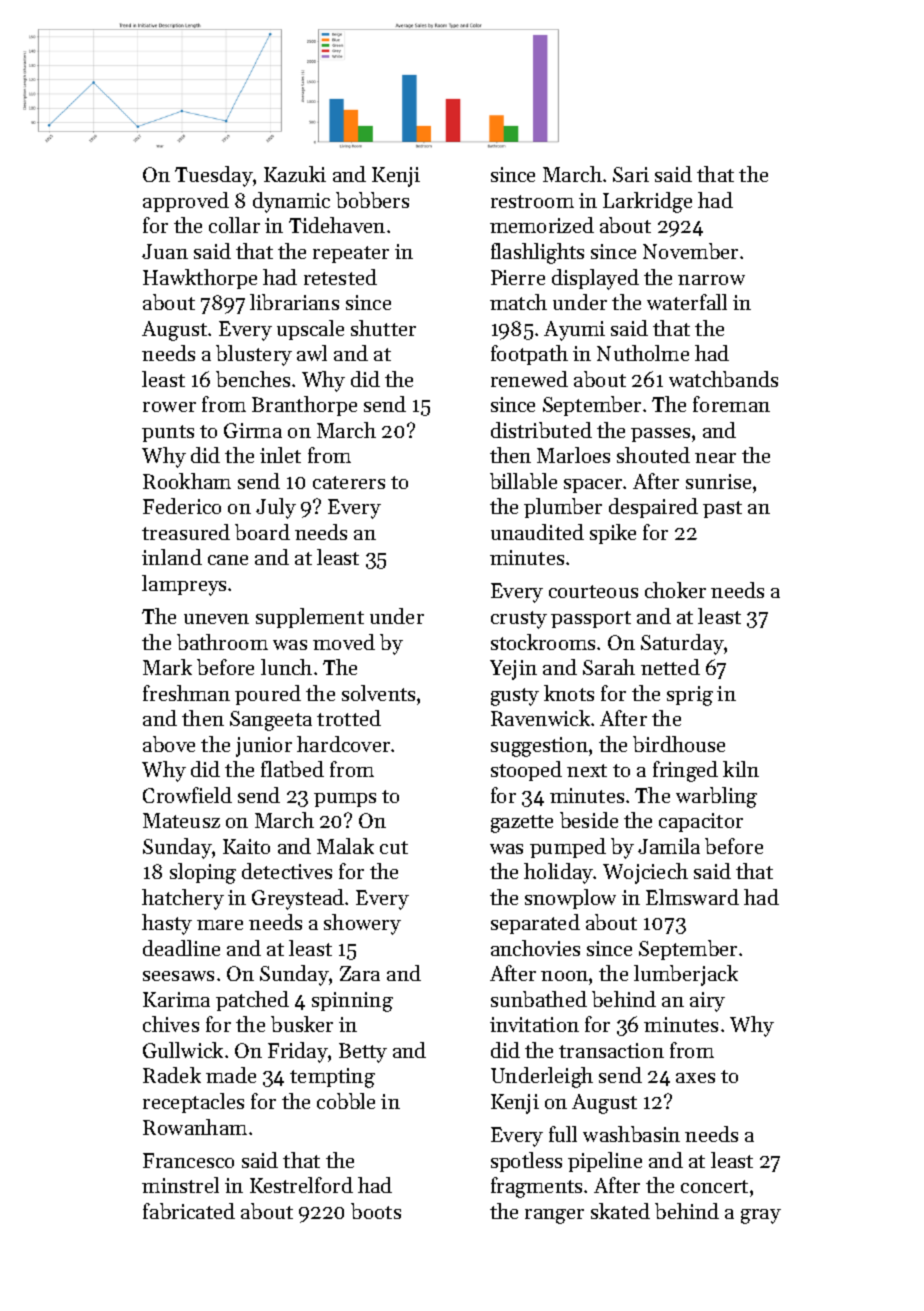 The width and height of the screenshot is (924, 1311). What do you see at coordinates (337, 225) in the screenshot?
I see `Tidehaven` at bounding box center [337, 225].
